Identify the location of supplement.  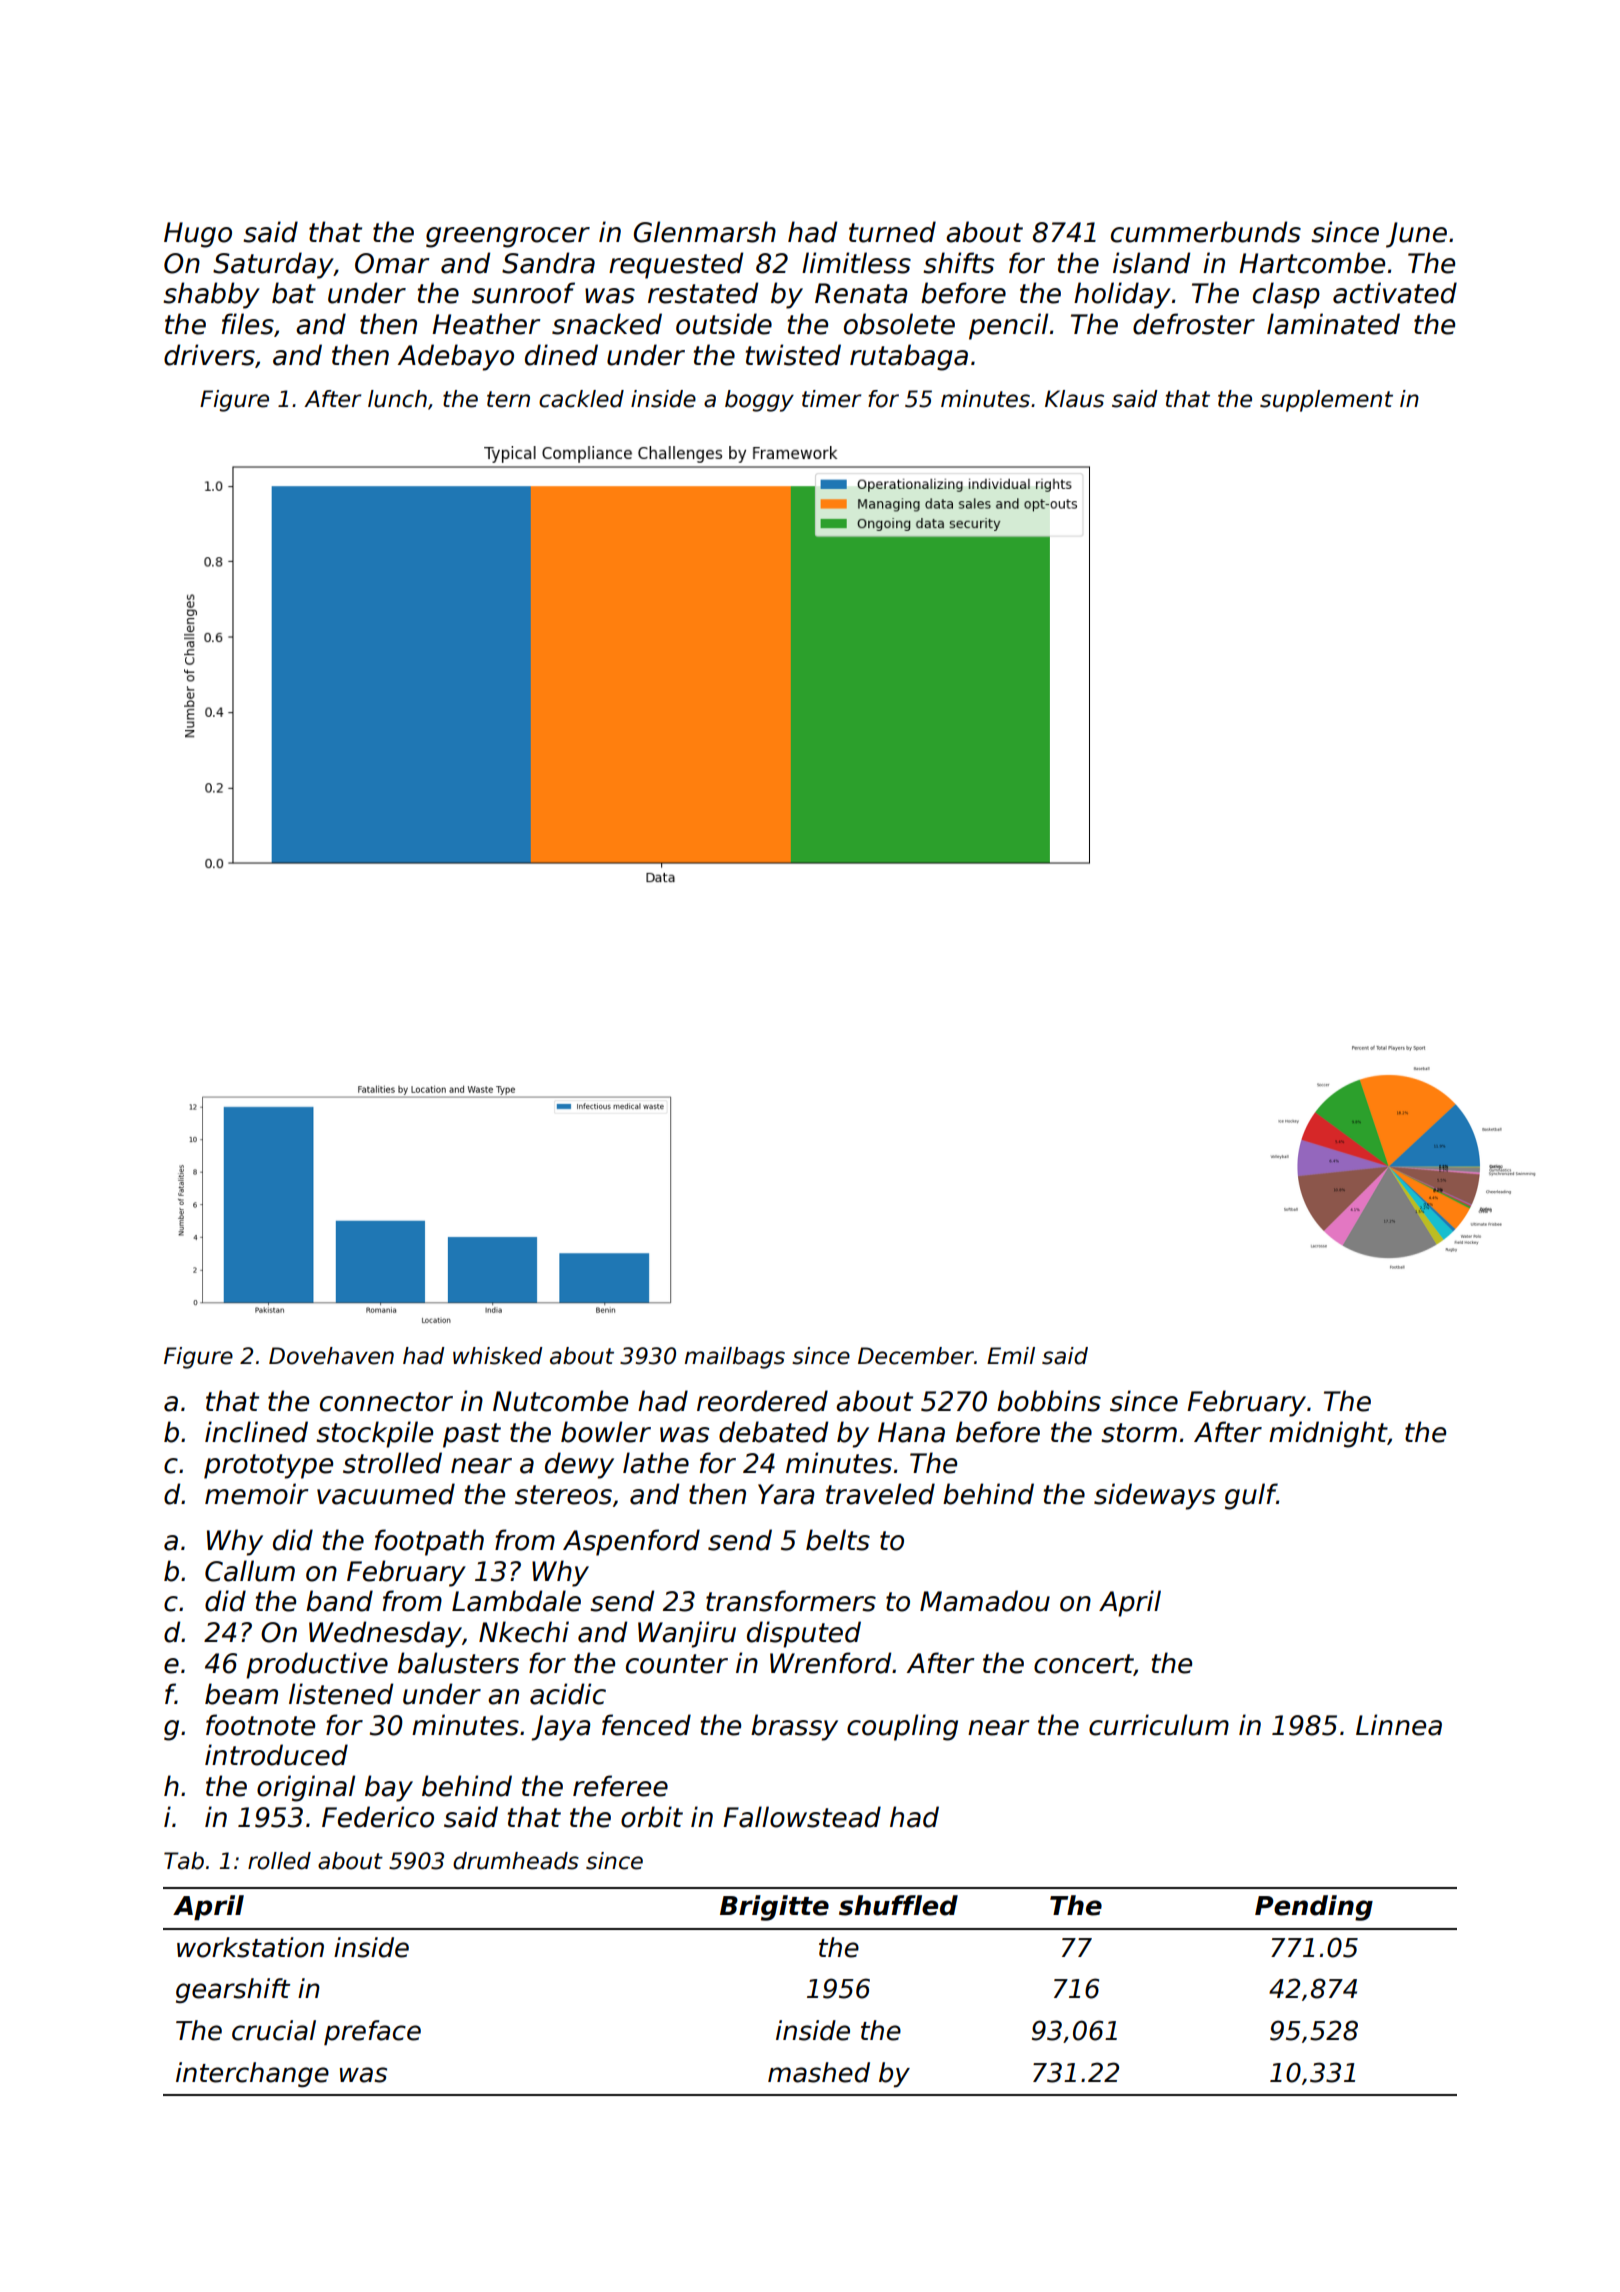
(1326, 401).
